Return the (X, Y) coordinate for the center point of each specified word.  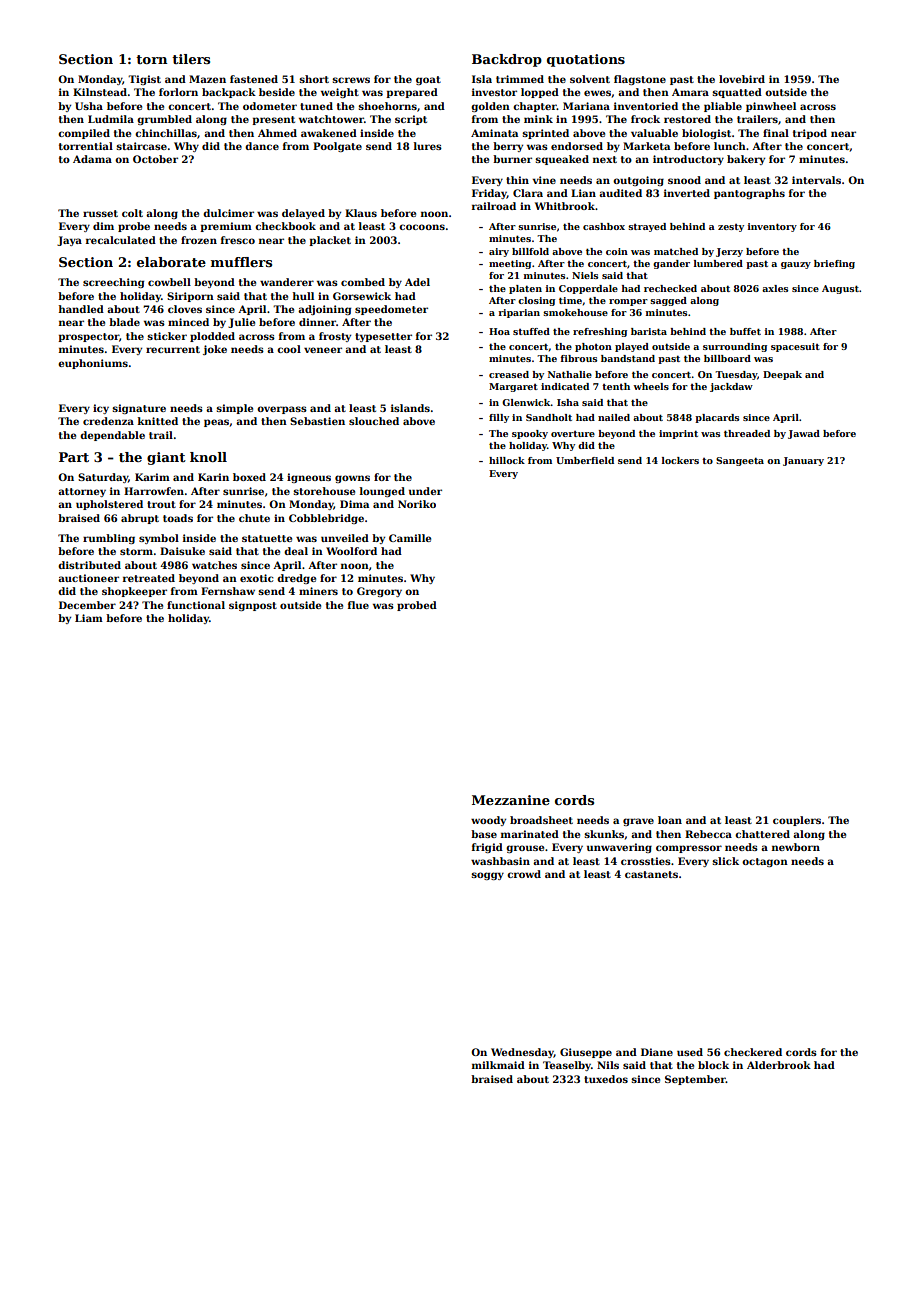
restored (687, 119)
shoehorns (387, 106)
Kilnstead (100, 92)
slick (725, 861)
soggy (487, 876)
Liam (89, 618)
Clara (528, 193)
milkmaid (498, 1065)
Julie (241, 323)
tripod (810, 134)
